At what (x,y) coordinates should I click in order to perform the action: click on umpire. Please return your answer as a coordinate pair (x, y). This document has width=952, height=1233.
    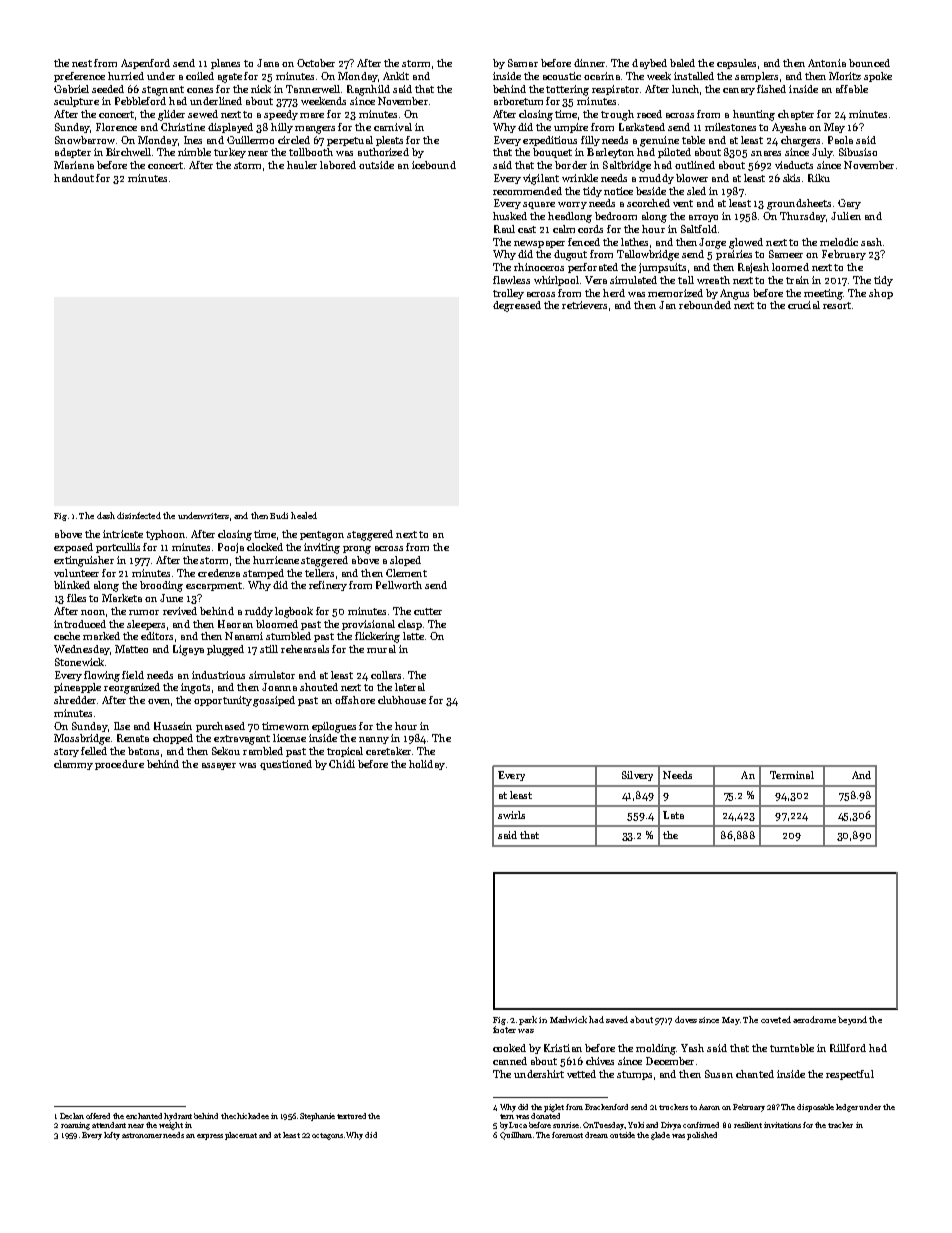
    Looking at the image, I should click on (571, 128).
